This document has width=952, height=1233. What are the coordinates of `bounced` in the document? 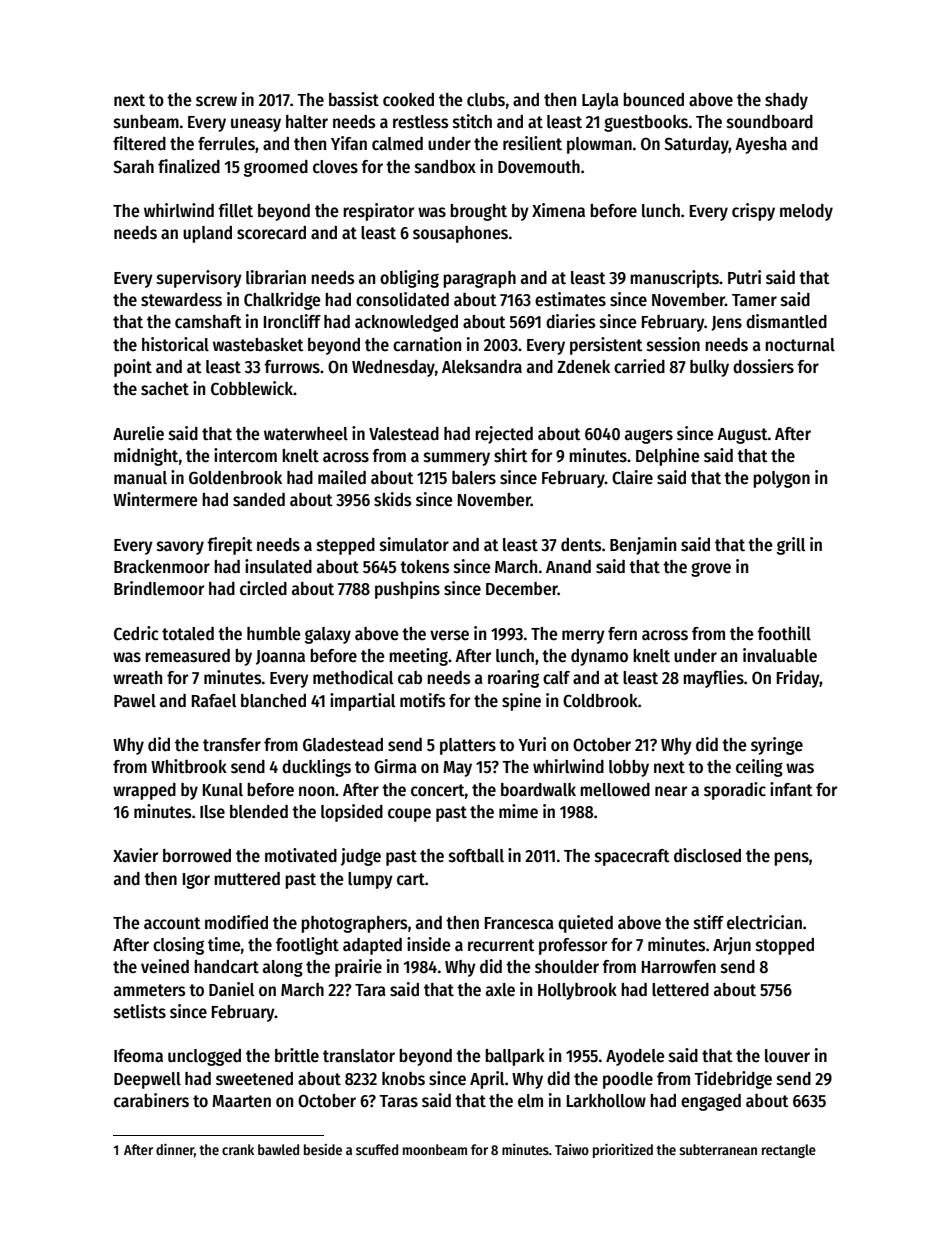 It's located at (653, 100).
